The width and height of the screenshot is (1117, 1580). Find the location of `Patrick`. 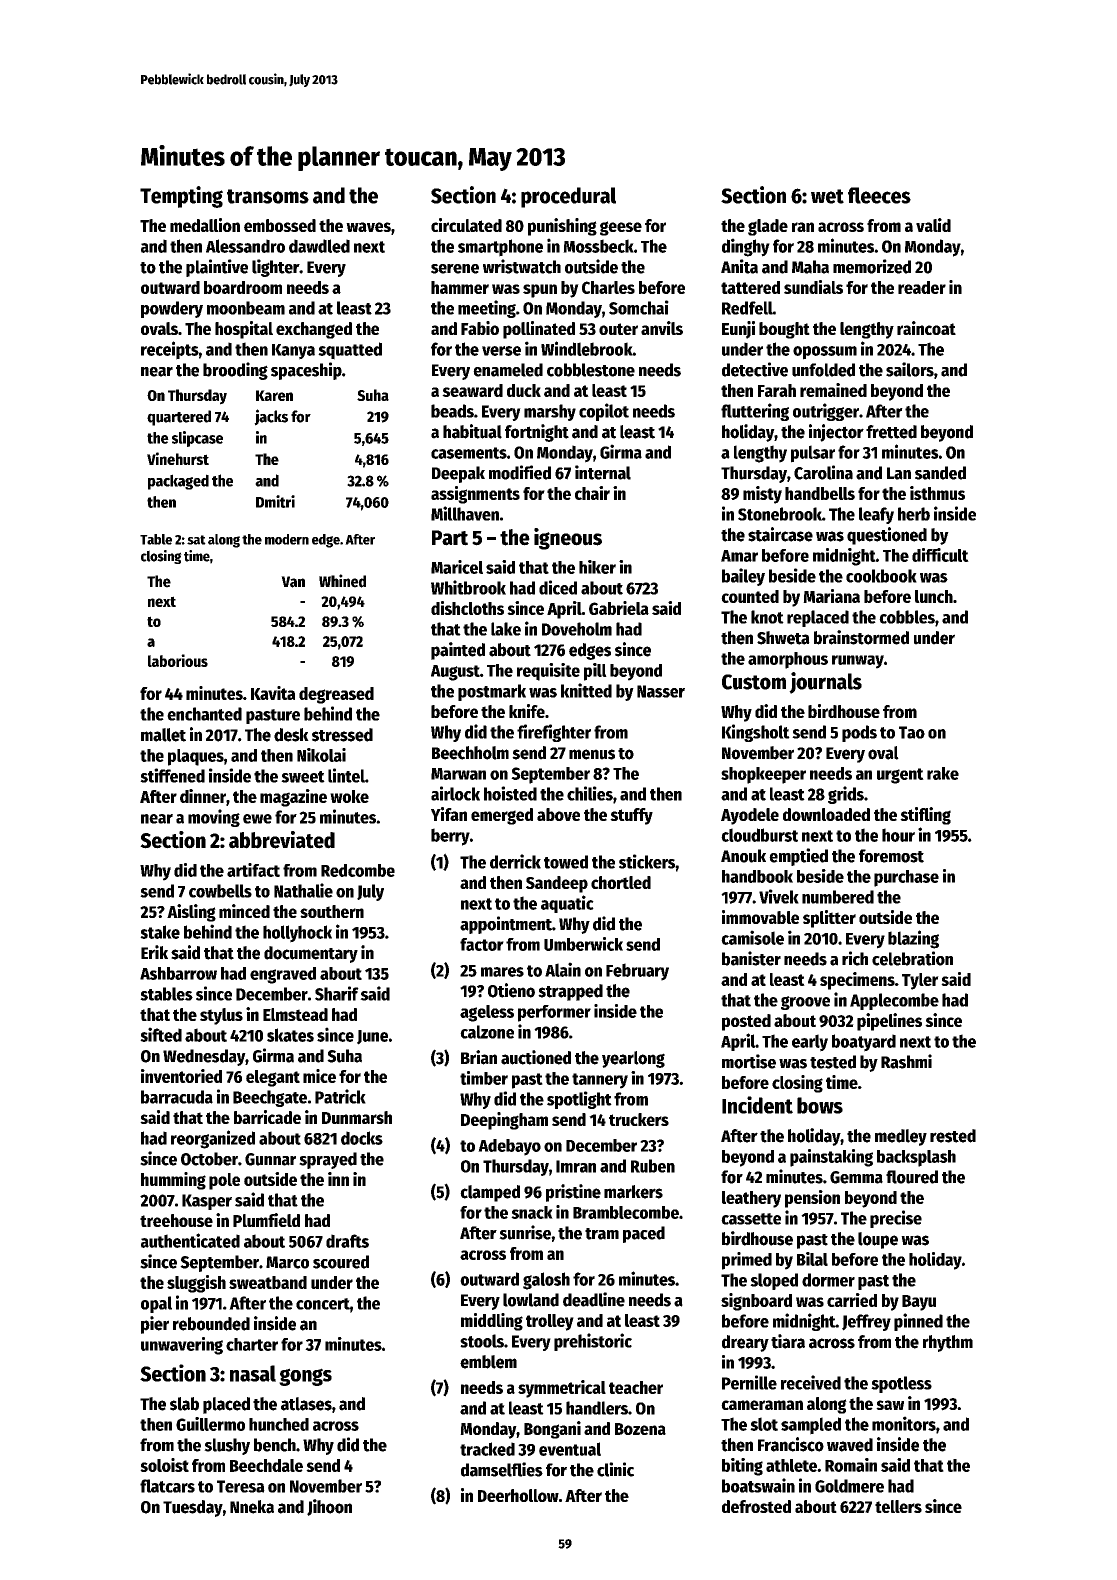

Patrick is located at coordinates (340, 1096).
